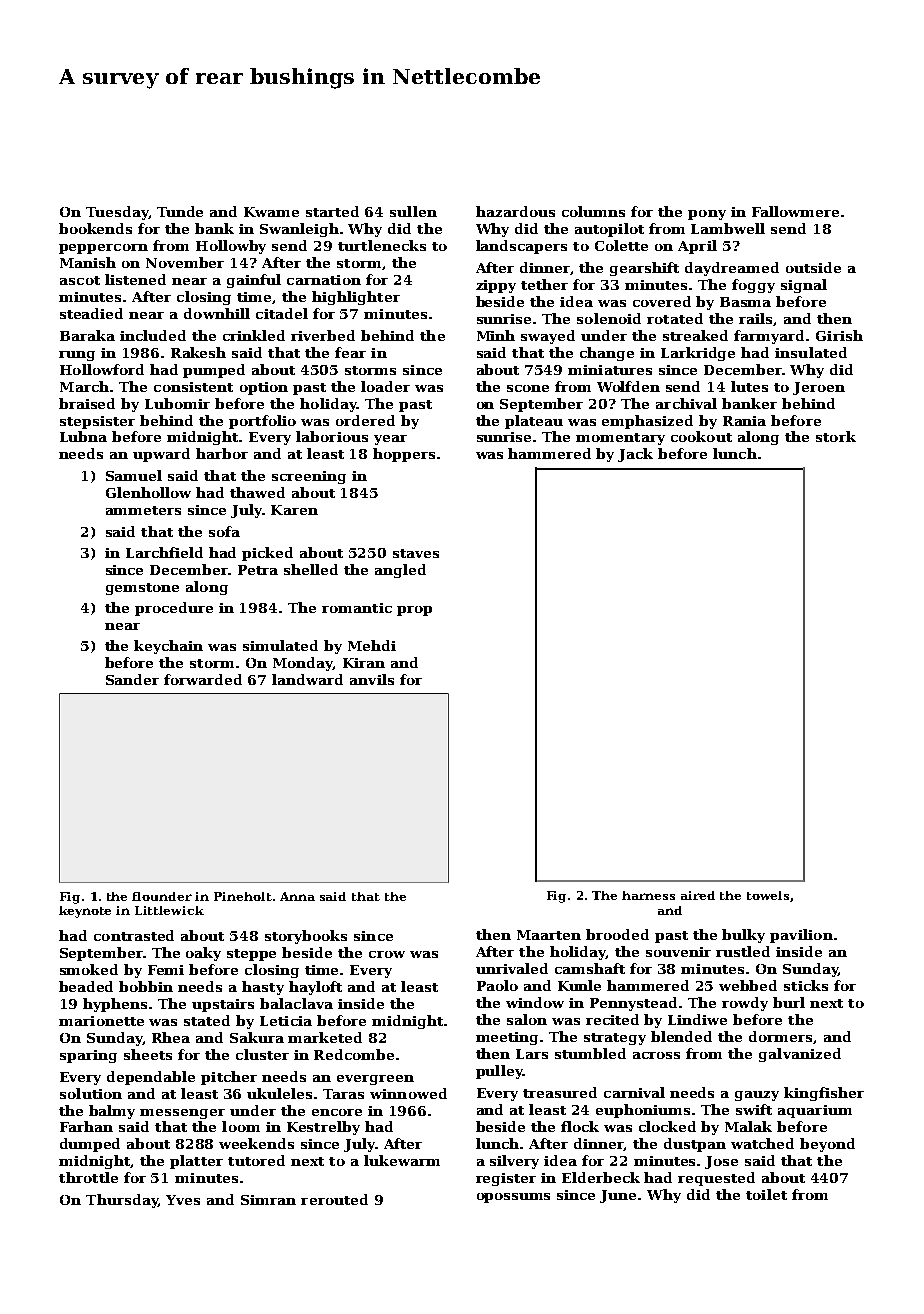 The height and width of the document is (1314, 924). I want to click on opossums, so click(513, 1198).
